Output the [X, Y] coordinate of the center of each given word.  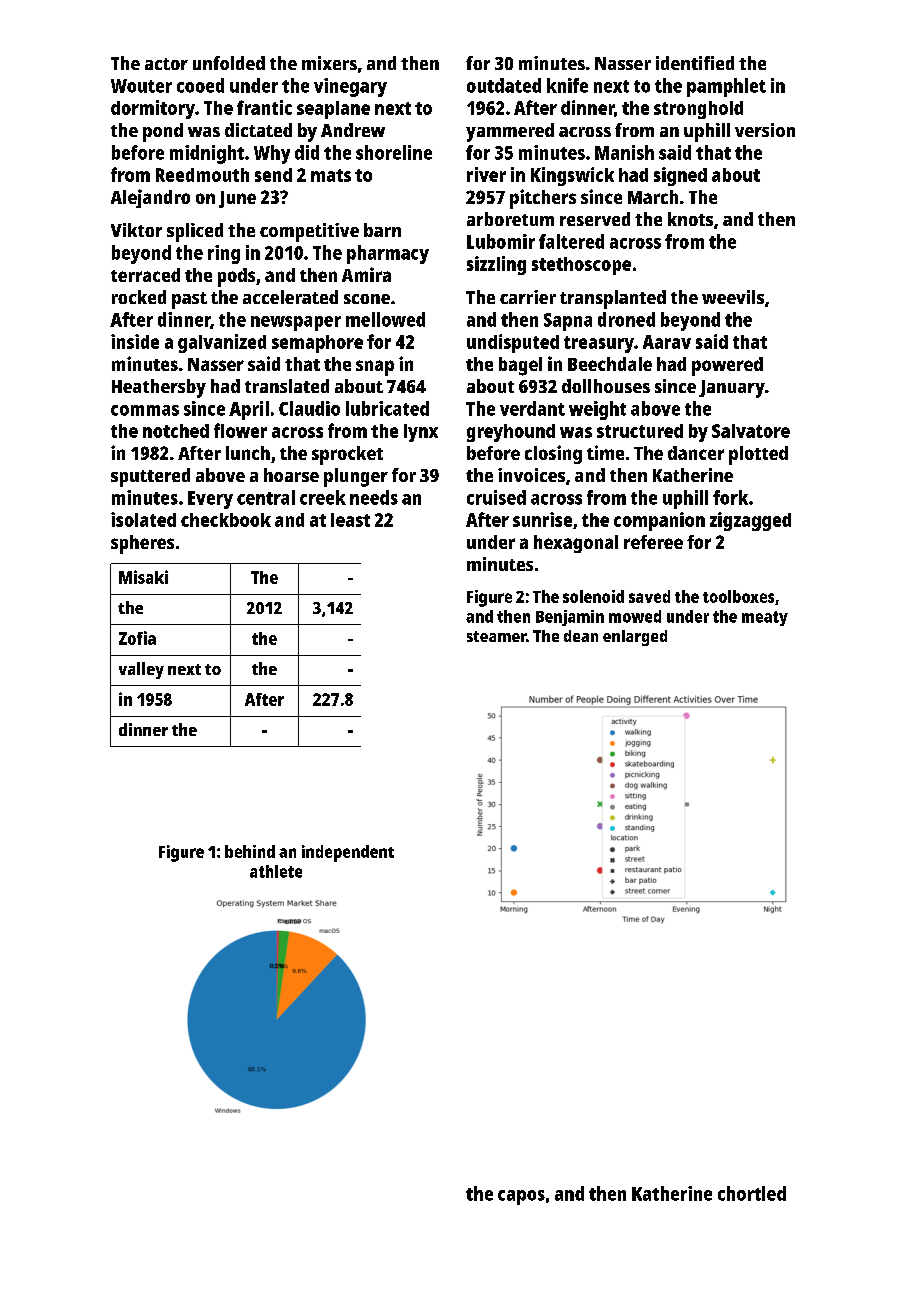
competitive [309, 232]
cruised [496, 497]
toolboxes [738, 596]
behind [250, 851]
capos [521, 1197]
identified [695, 63]
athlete [276, 871]
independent [348, 853]
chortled [752, 1193]
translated [287, 386]
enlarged [635, 638]
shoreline [394, 152]
